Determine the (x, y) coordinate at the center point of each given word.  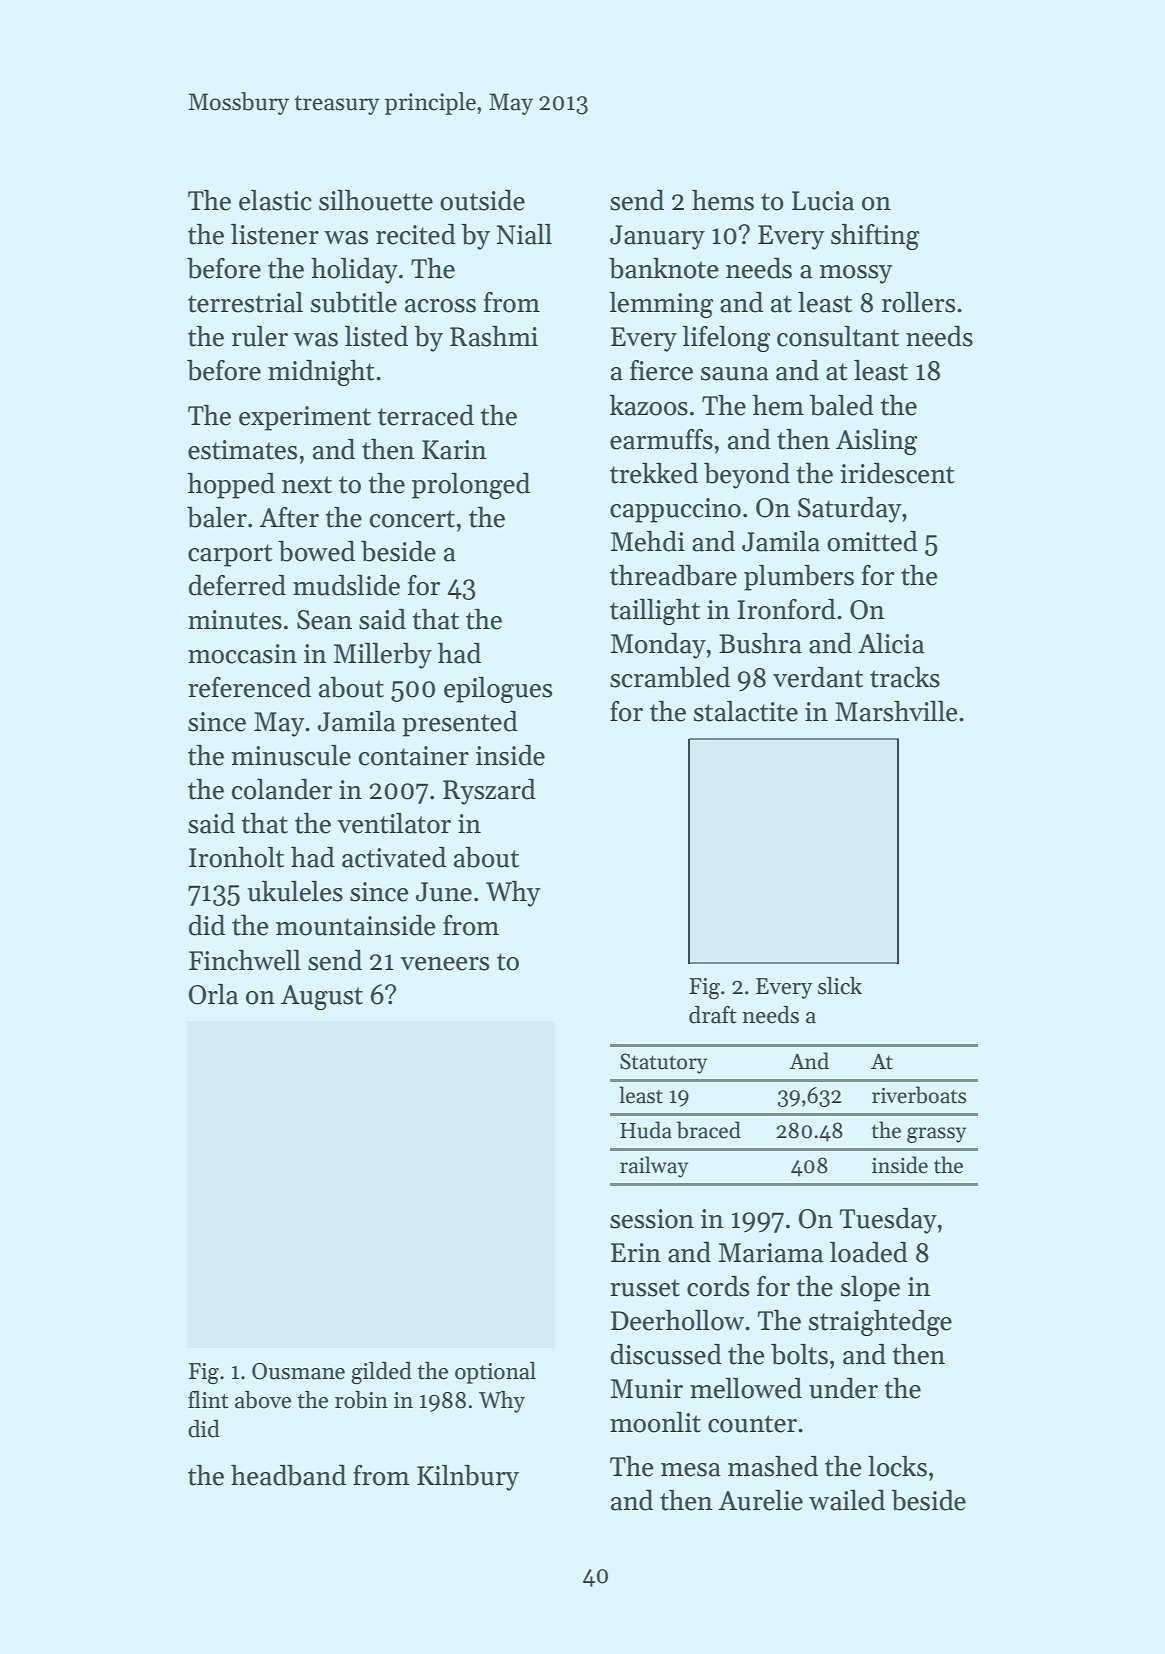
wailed (847, 1500)
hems (723, 200)
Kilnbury (468, 1478)
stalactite (746, 711)
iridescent (897, 473)
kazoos (648, 405)
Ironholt (236, 857)
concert (412, 519)
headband (288, 1475)
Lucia (823, 201)
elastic (275, 200)
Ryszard (489, 792)
